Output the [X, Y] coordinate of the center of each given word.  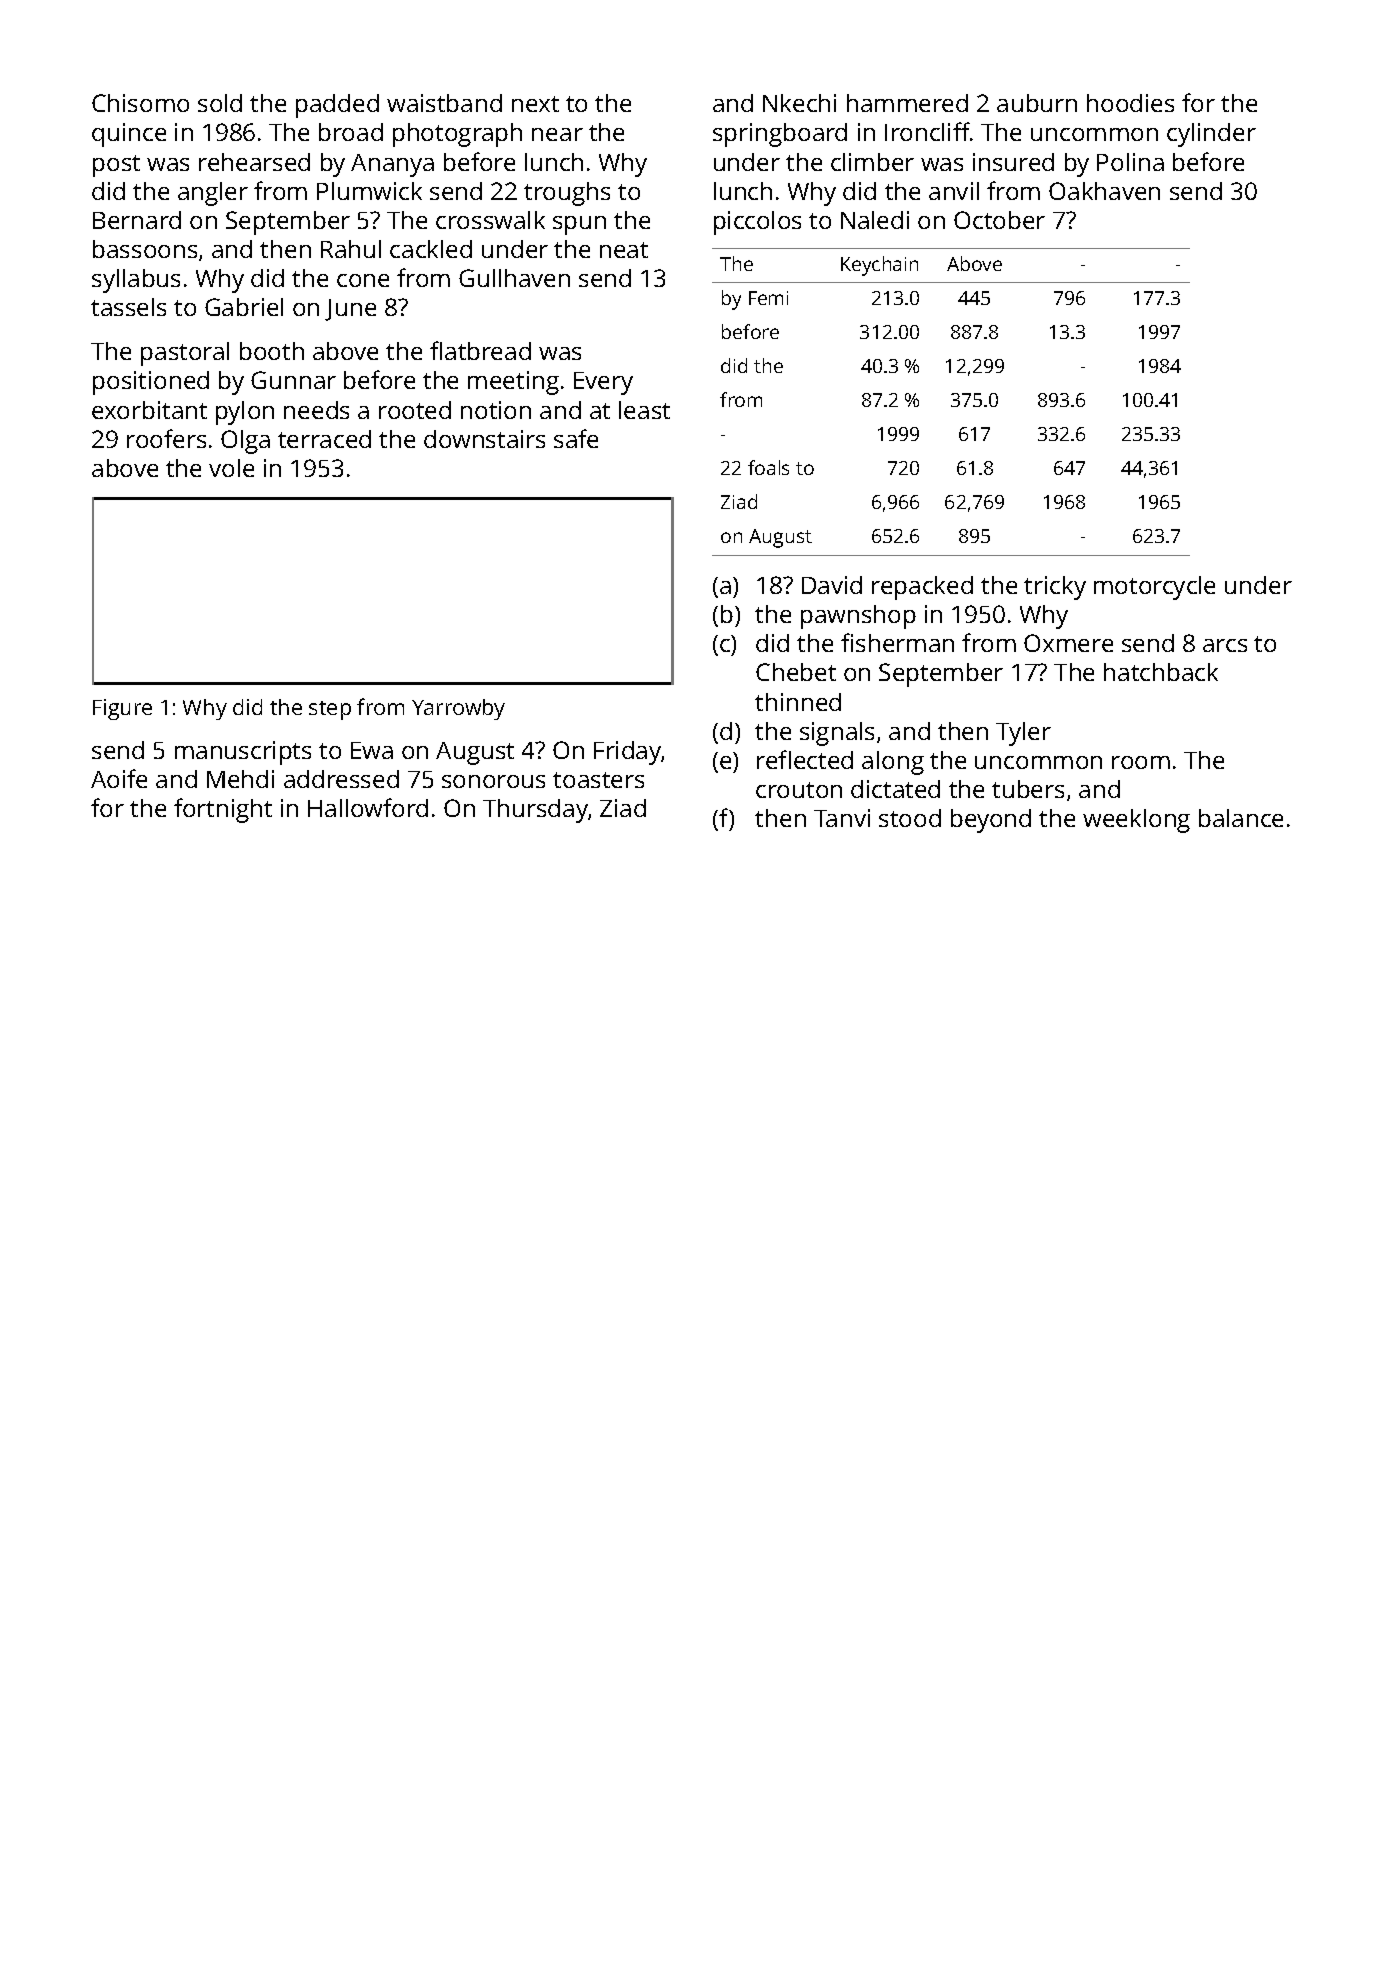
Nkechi [799, 103]
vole [231, 468]
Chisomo [140, 103]
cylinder [1211, 135]
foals [768, 467]
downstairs [484, 439]
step [330, 710]
